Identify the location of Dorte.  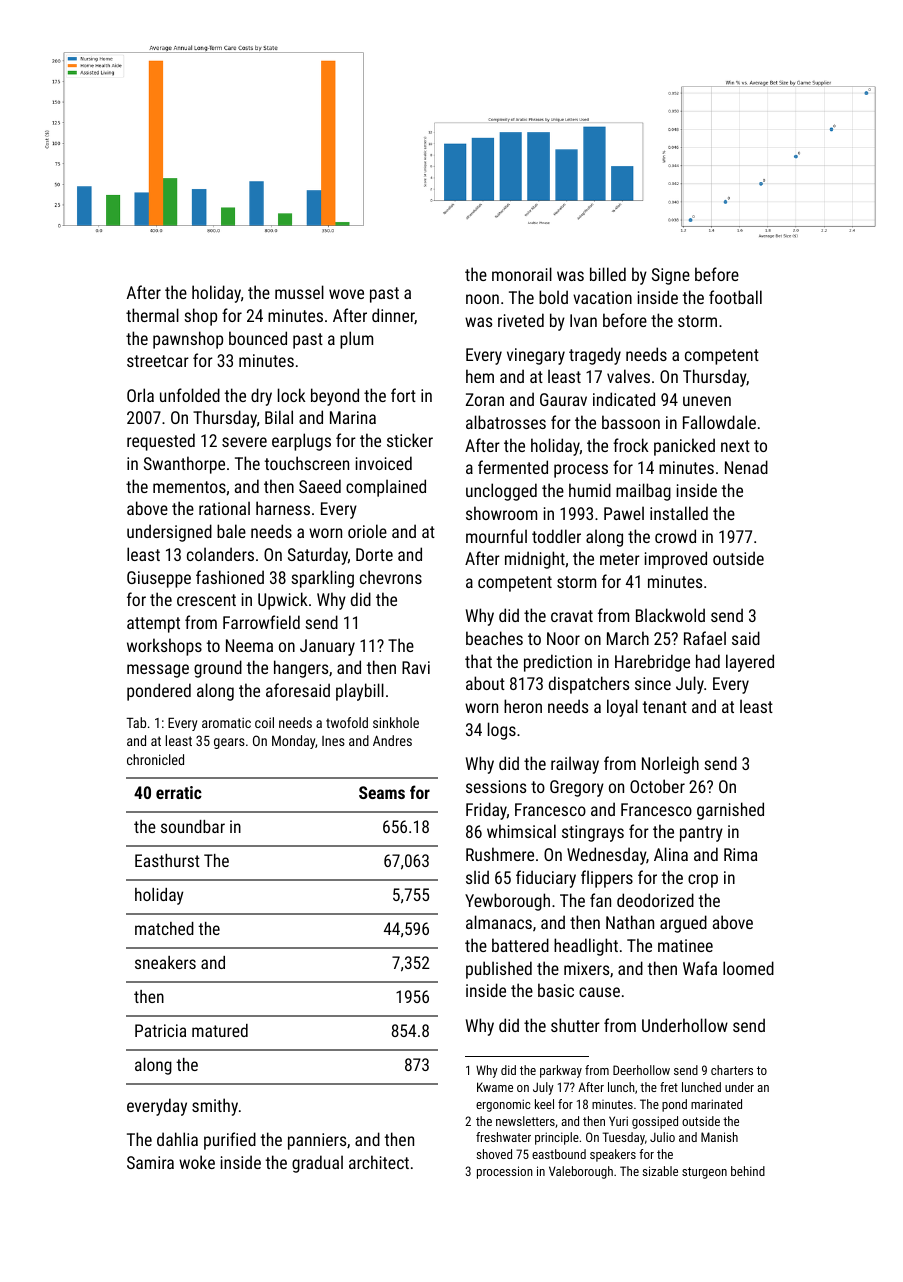
(374, 554).
